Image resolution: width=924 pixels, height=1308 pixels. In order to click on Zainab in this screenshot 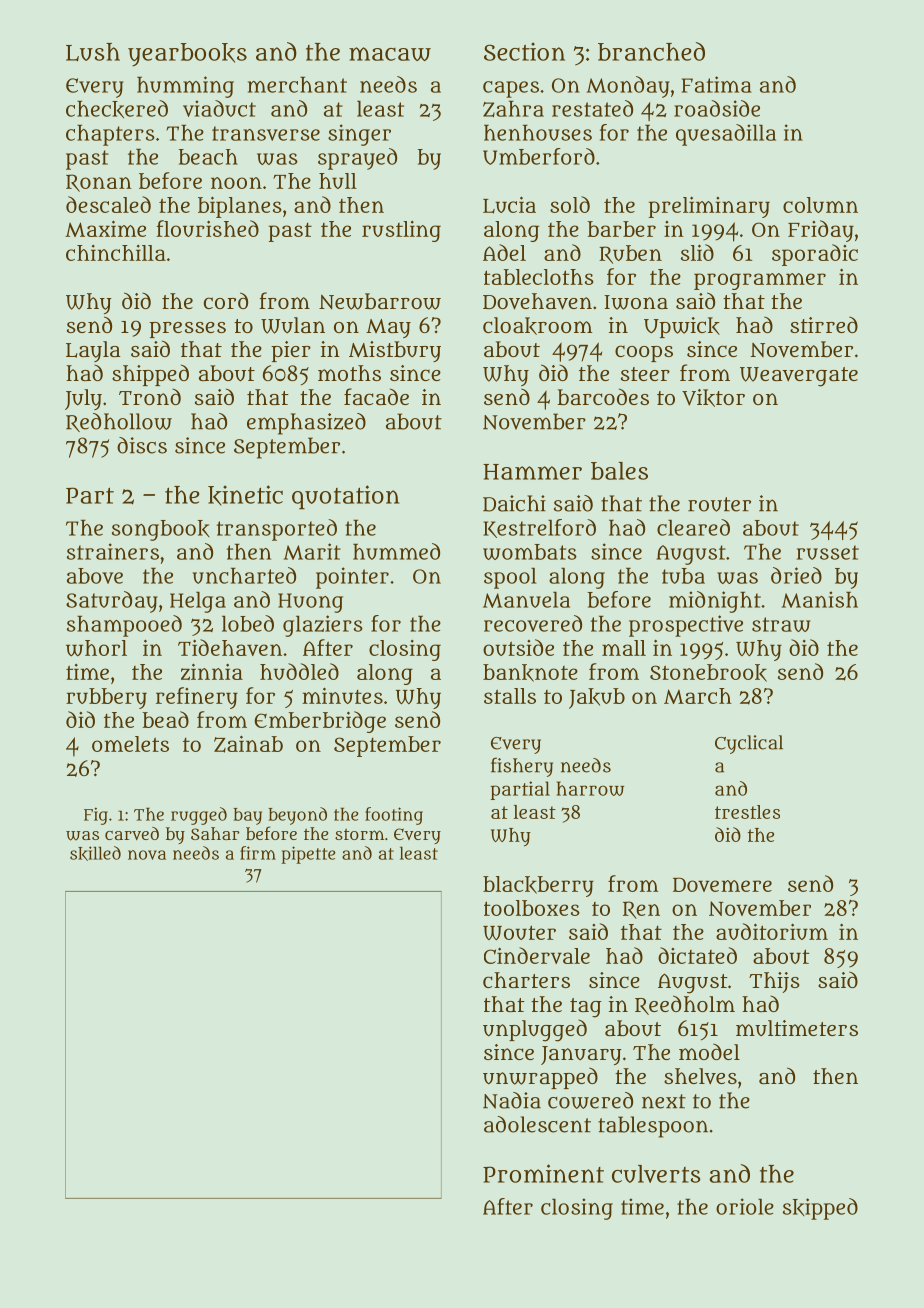, I will do `click(248, 744)`.
